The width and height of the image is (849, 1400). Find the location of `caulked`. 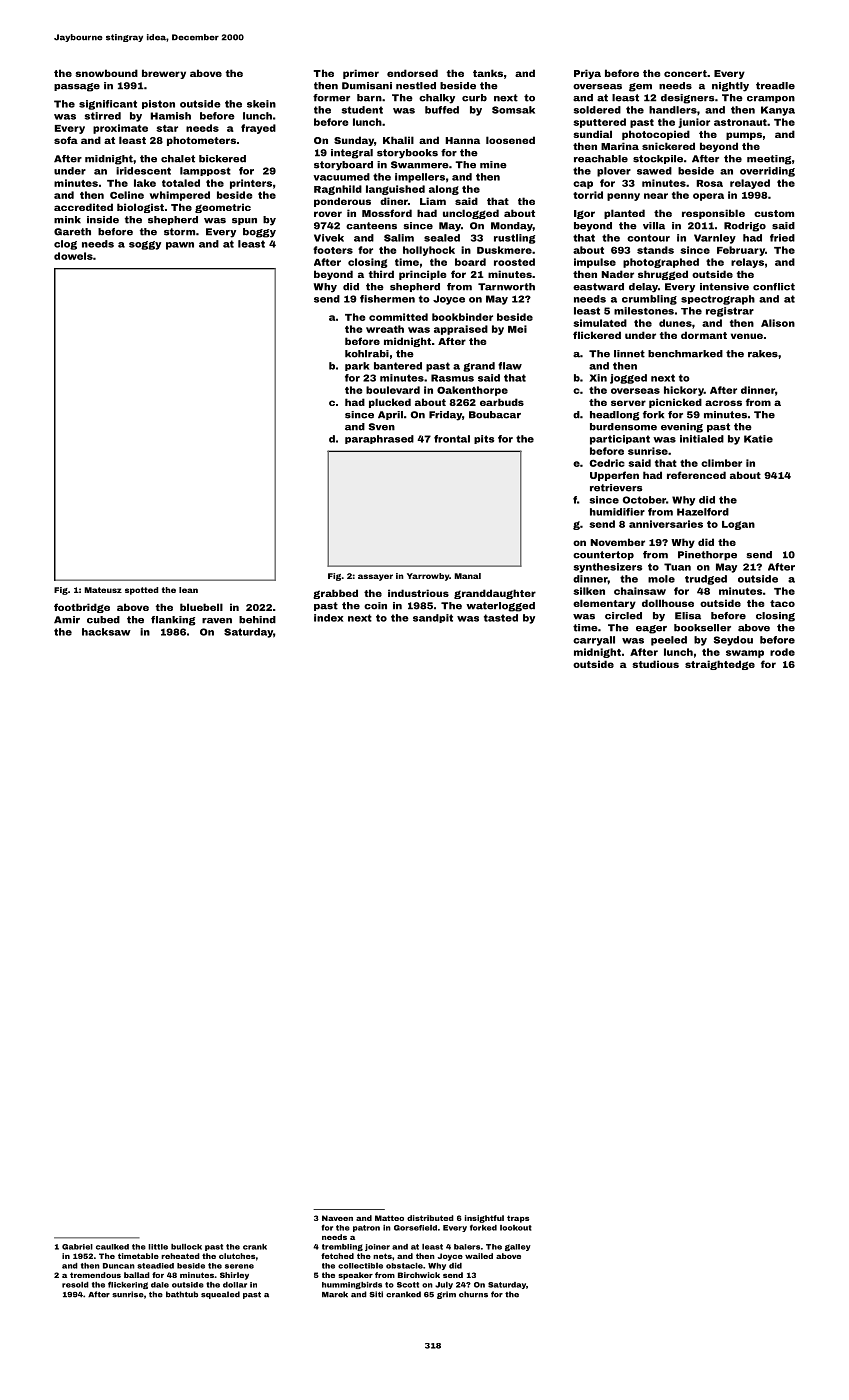

caulked is located at coordinates (112, 1247).
